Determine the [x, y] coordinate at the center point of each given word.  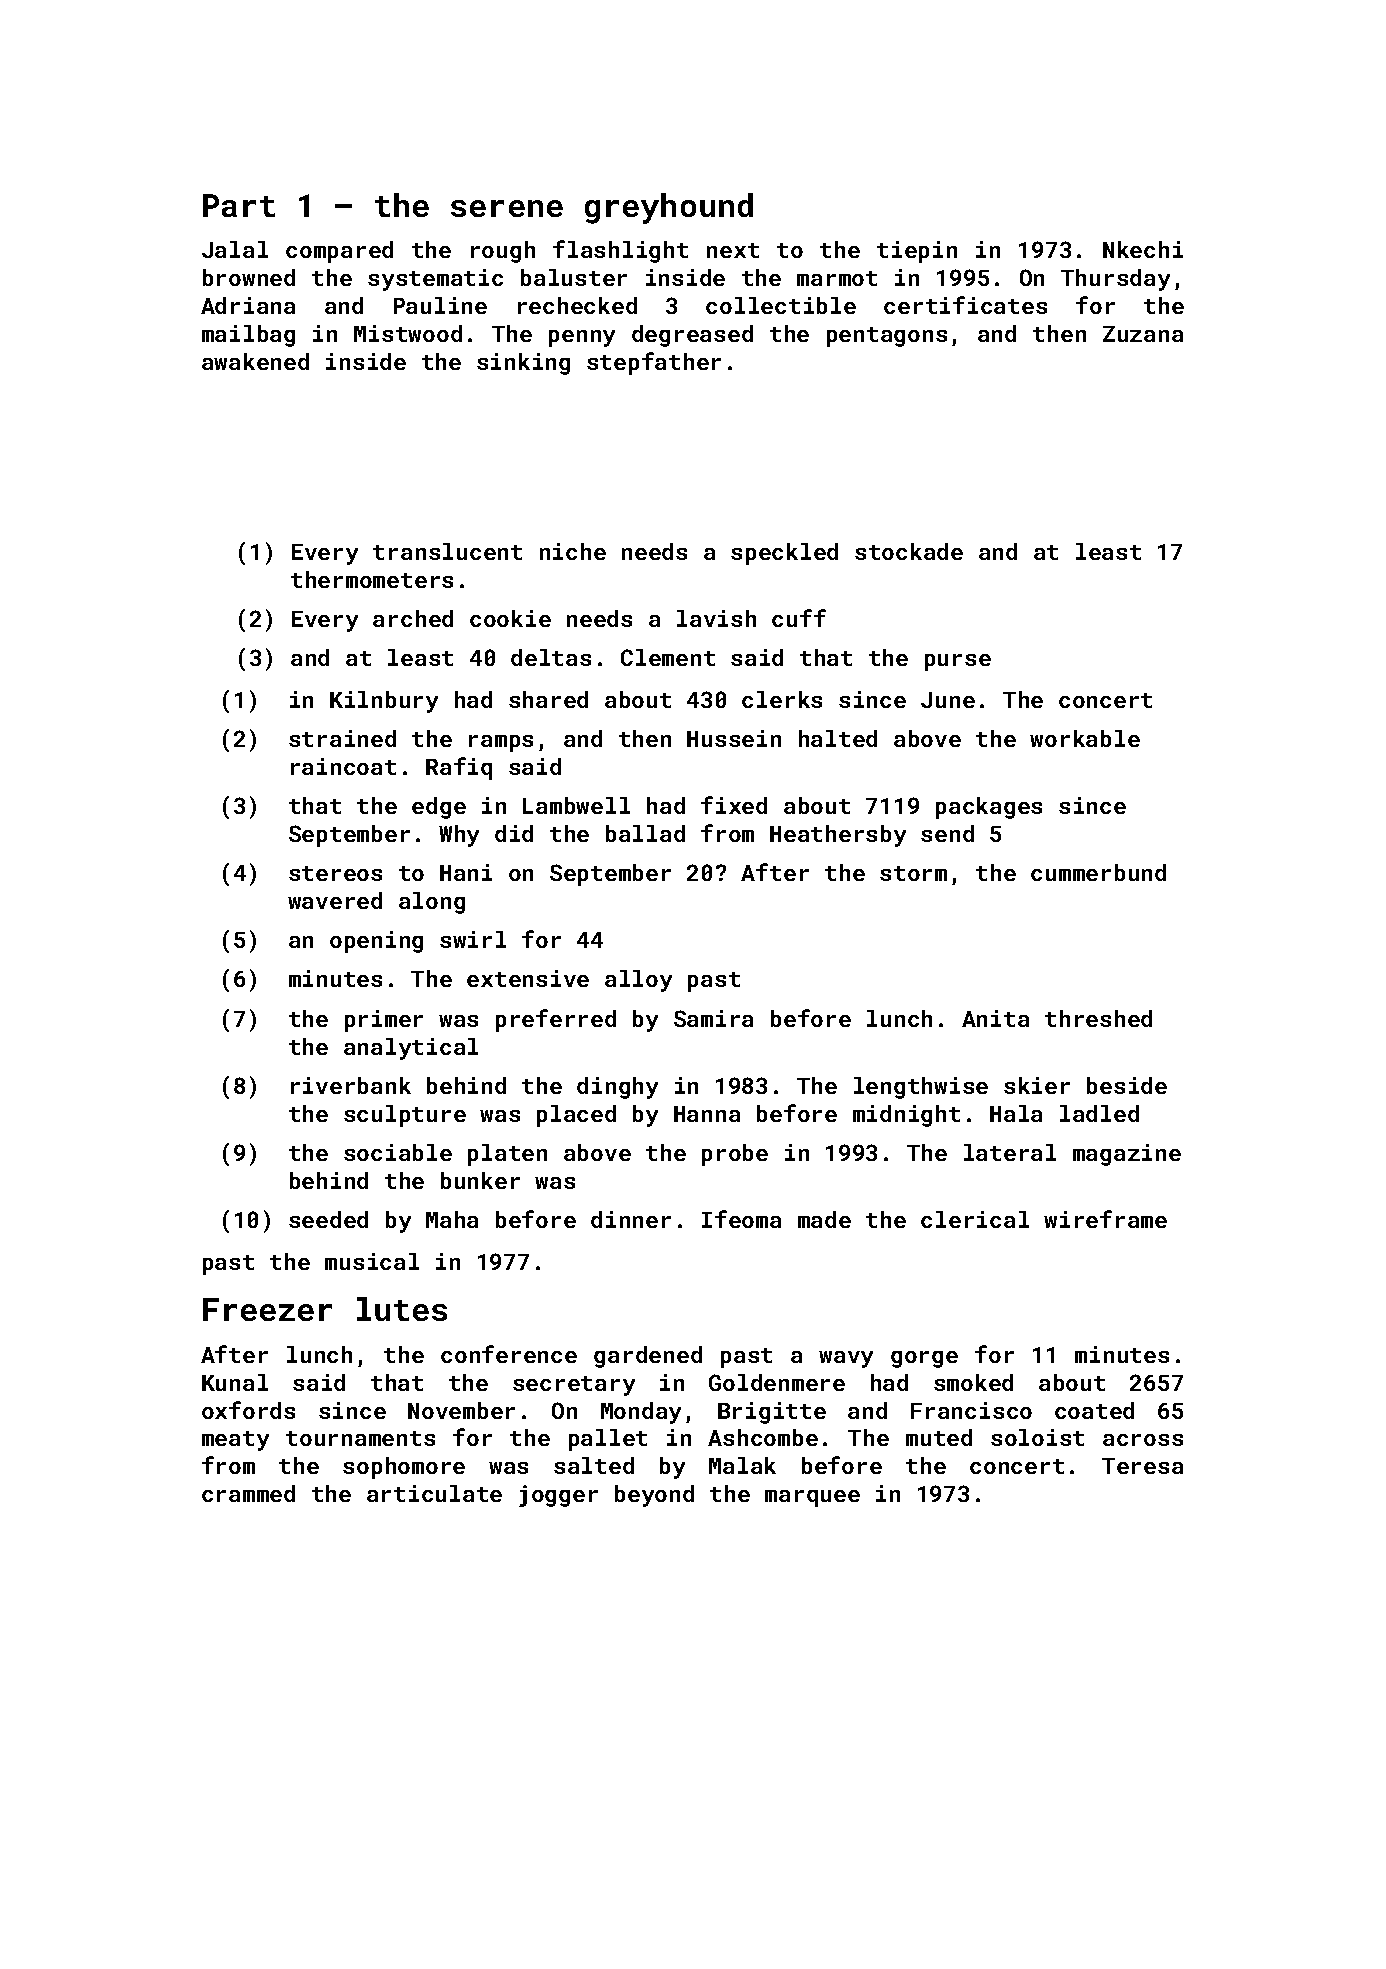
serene [507, 208]
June [948, 700]
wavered [335, 900]
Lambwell [576, 805]
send [947, 833]
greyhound [669, 208]
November [461, 1410]
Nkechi [1143, 249]
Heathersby [838, 836]
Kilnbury [384, 702]
